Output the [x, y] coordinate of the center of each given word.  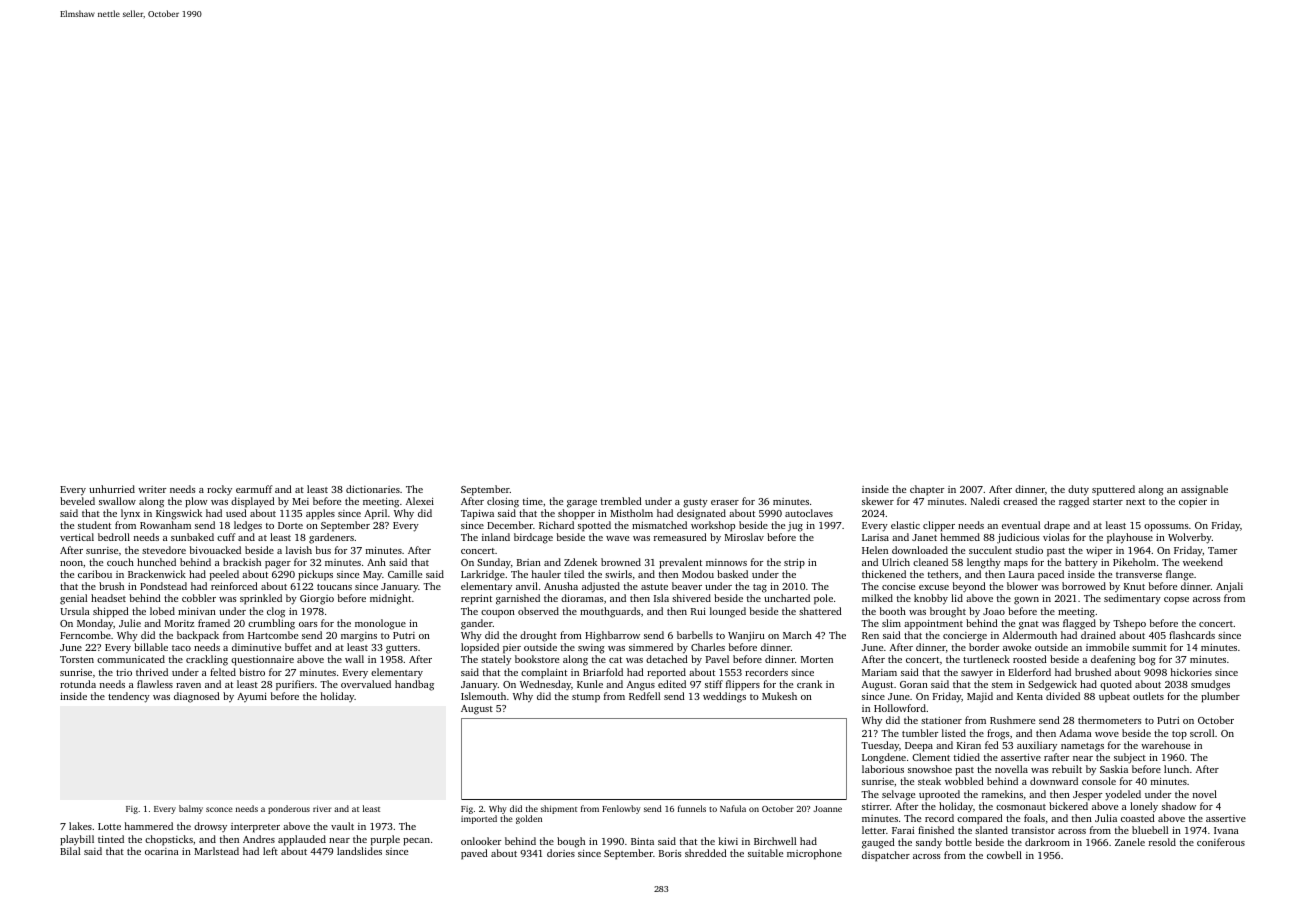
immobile [1107, 647]
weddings [724, 697]
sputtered [1113, 490]
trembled [621, 501]
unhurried [112, 489]
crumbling [271, 624]
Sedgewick [1052, 685]
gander [477, 624]
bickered [1068, 806]
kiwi [728, 841]
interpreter [255, 828]
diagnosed [197, 697]
